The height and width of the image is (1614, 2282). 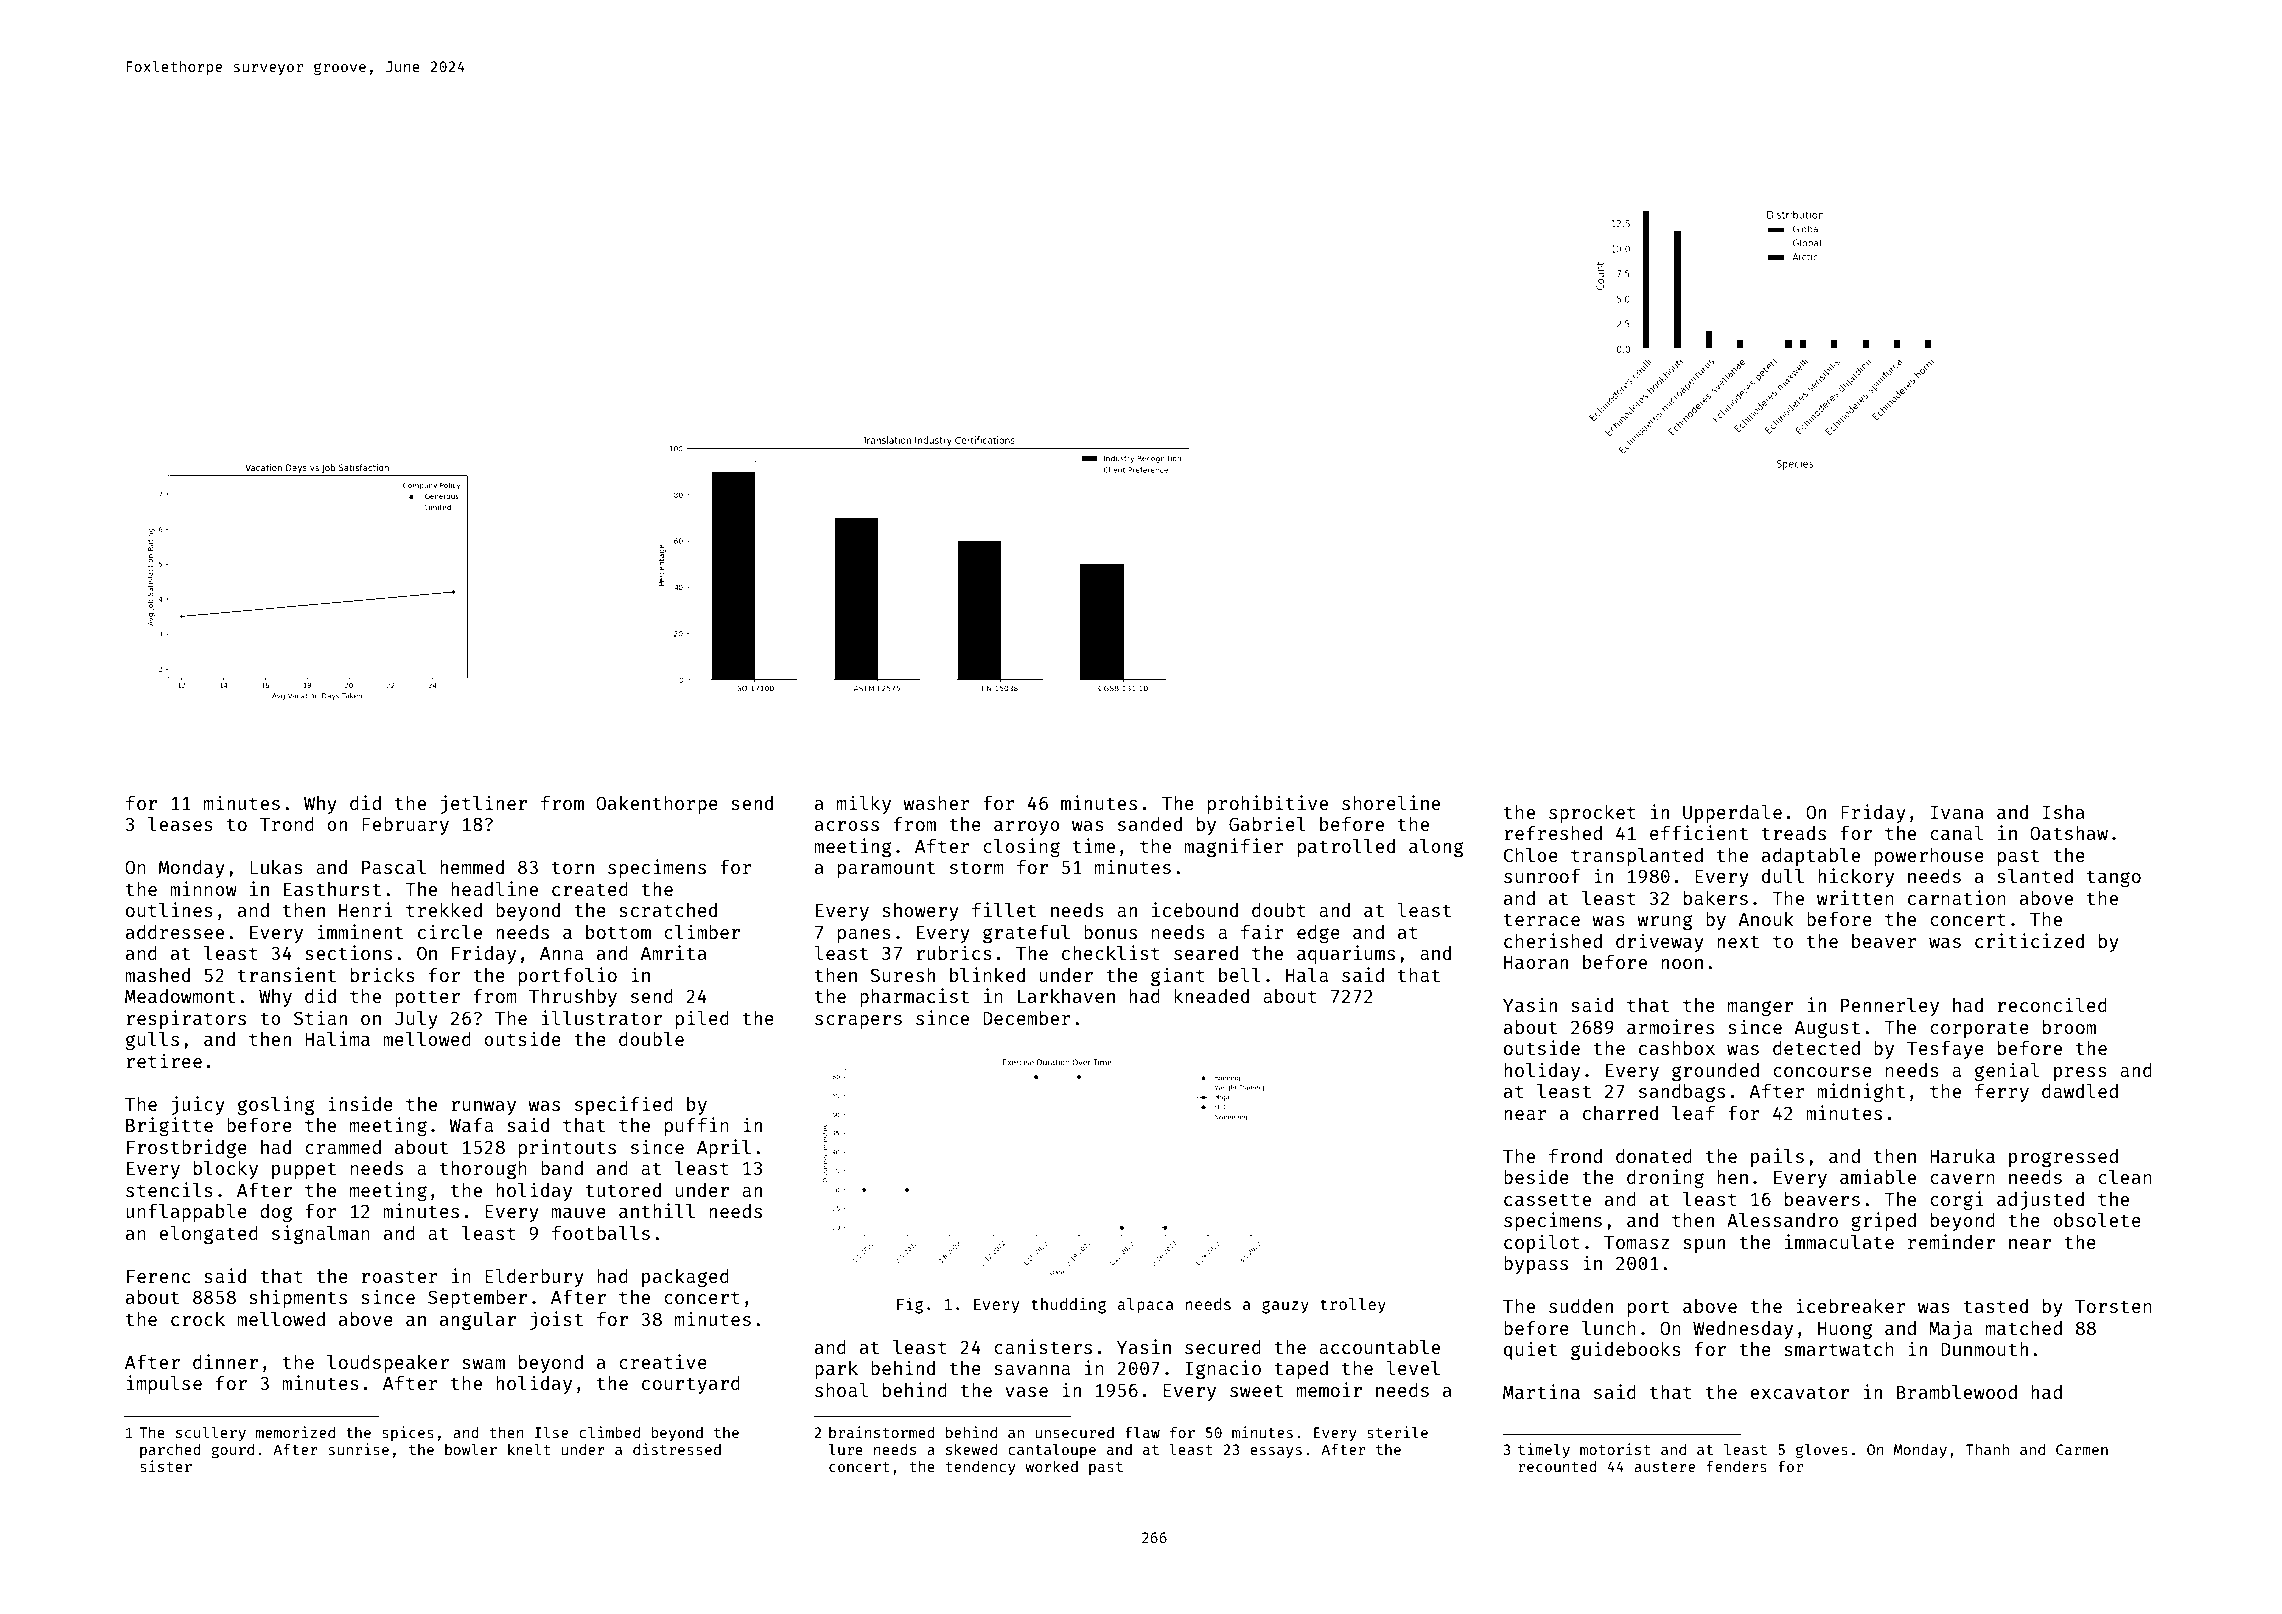 What do you see at coordinates (1547, 1199) in the image?
I see `cassette` at bounding box center [1547, 1199].
